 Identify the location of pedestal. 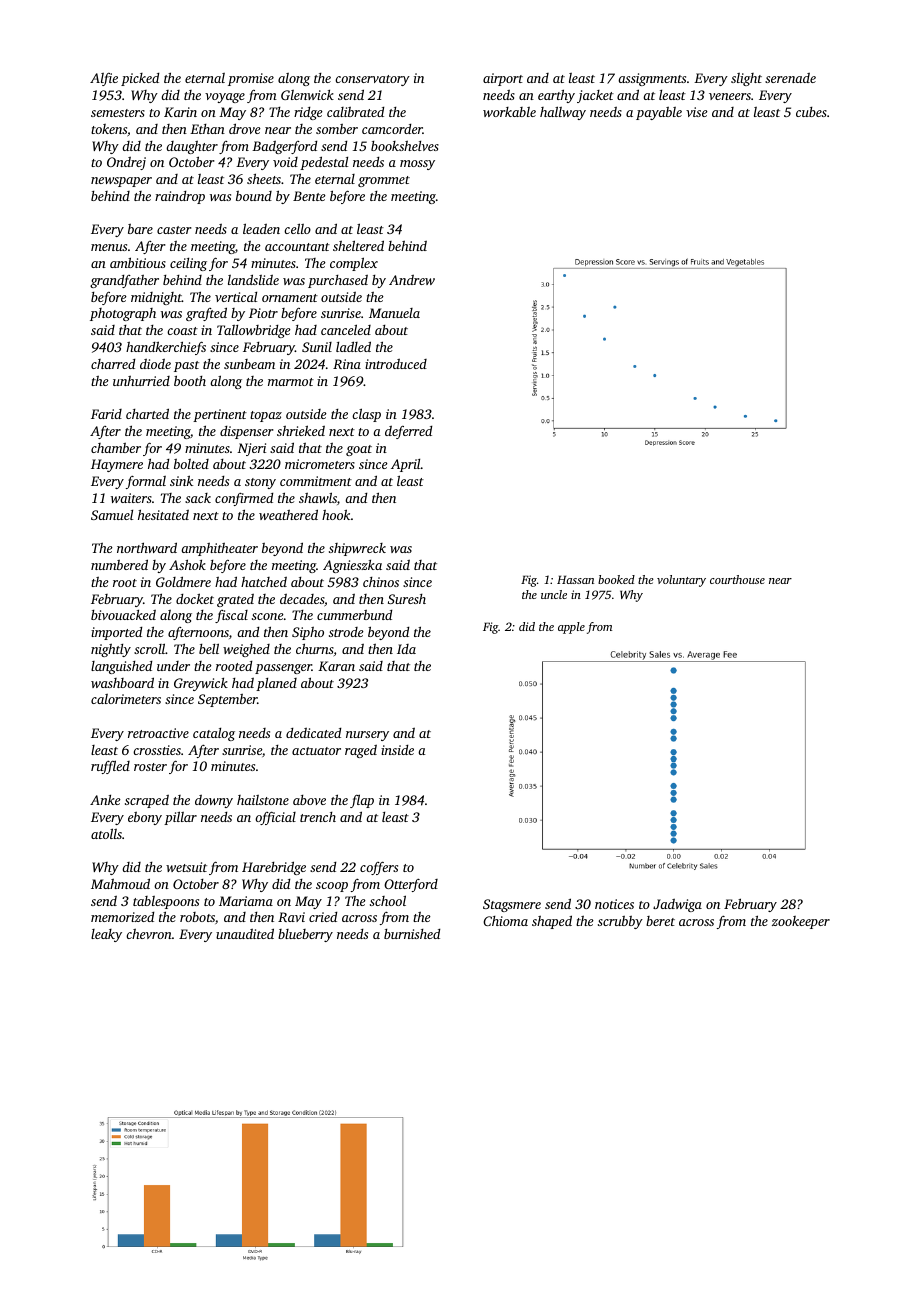
(324, 163).
